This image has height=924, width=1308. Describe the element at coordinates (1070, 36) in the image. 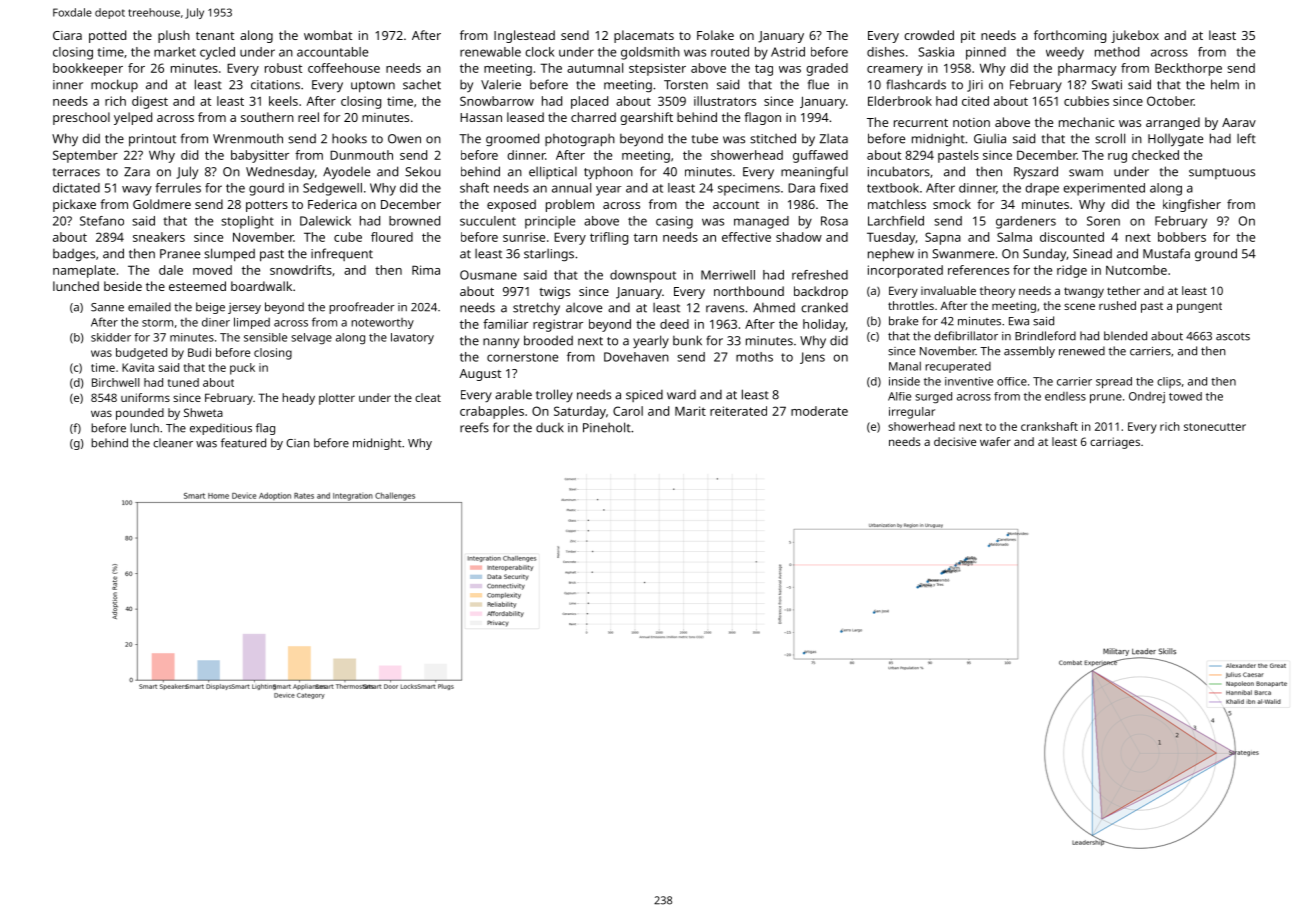

I see `forthcoming` at that location.
